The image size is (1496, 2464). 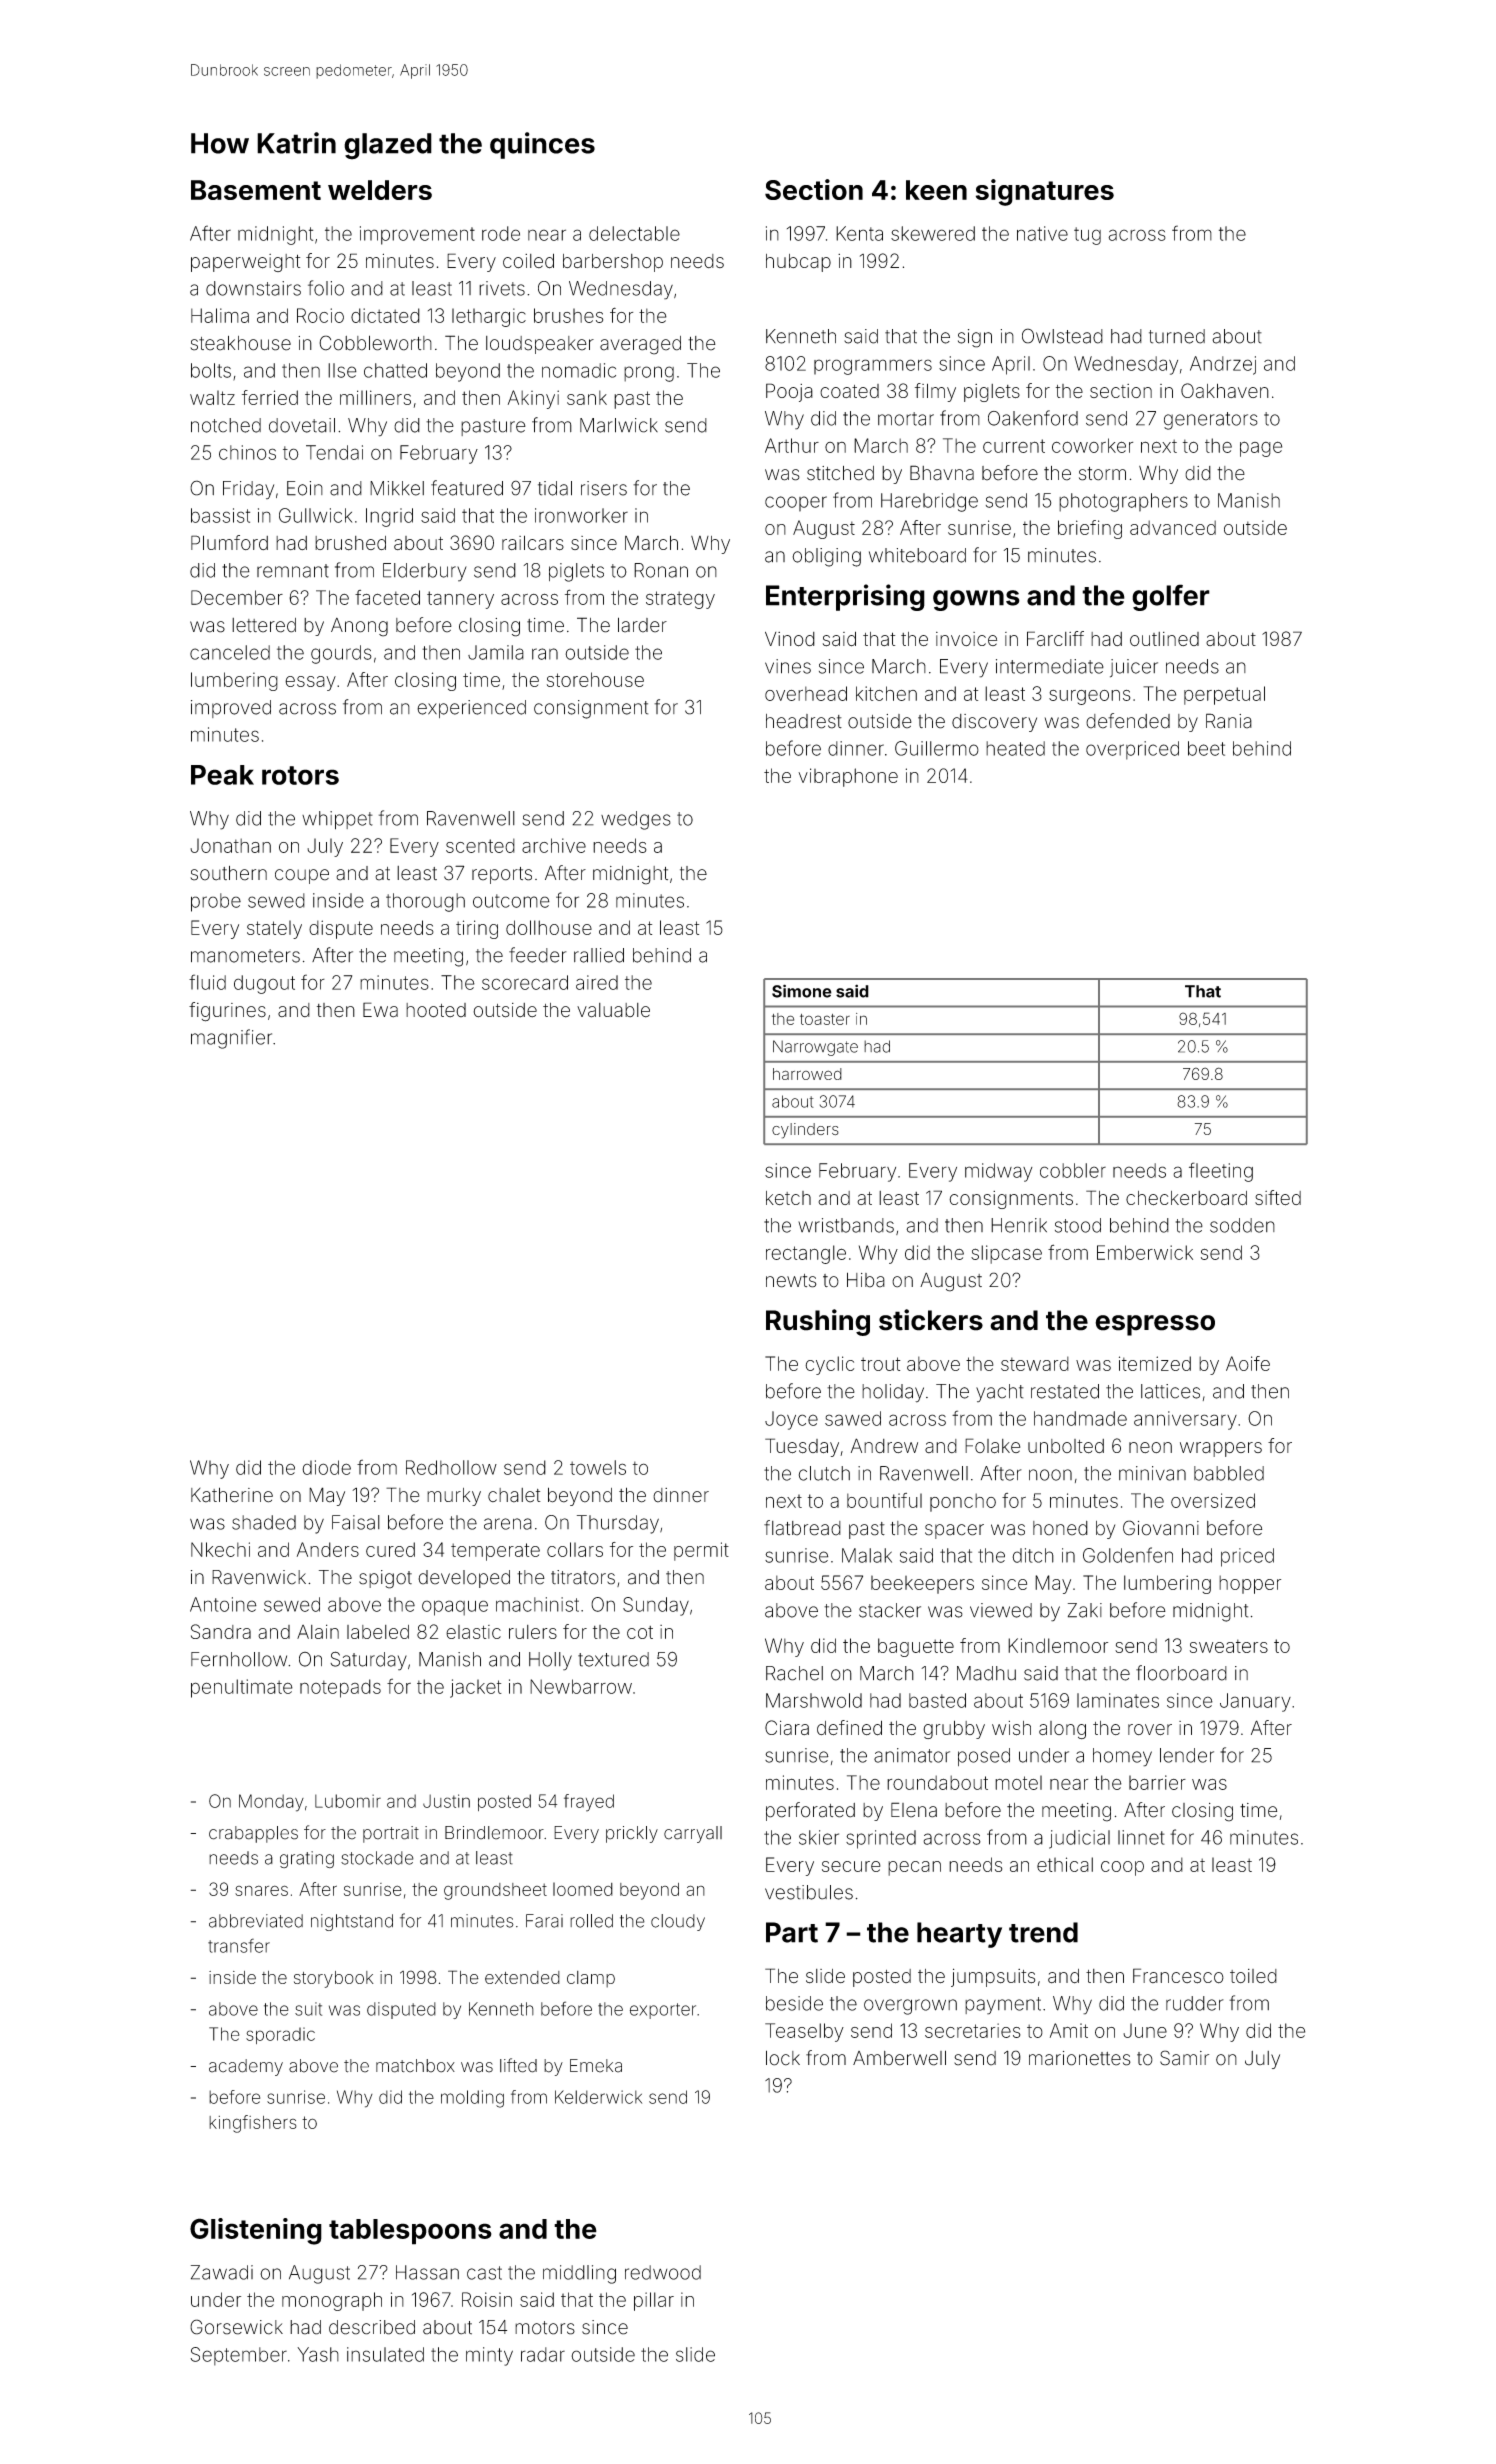 What do you see at coordinates (451, 1467) in the screenshot?
I see `Redhollow` at bounding box center [451, 1467].
